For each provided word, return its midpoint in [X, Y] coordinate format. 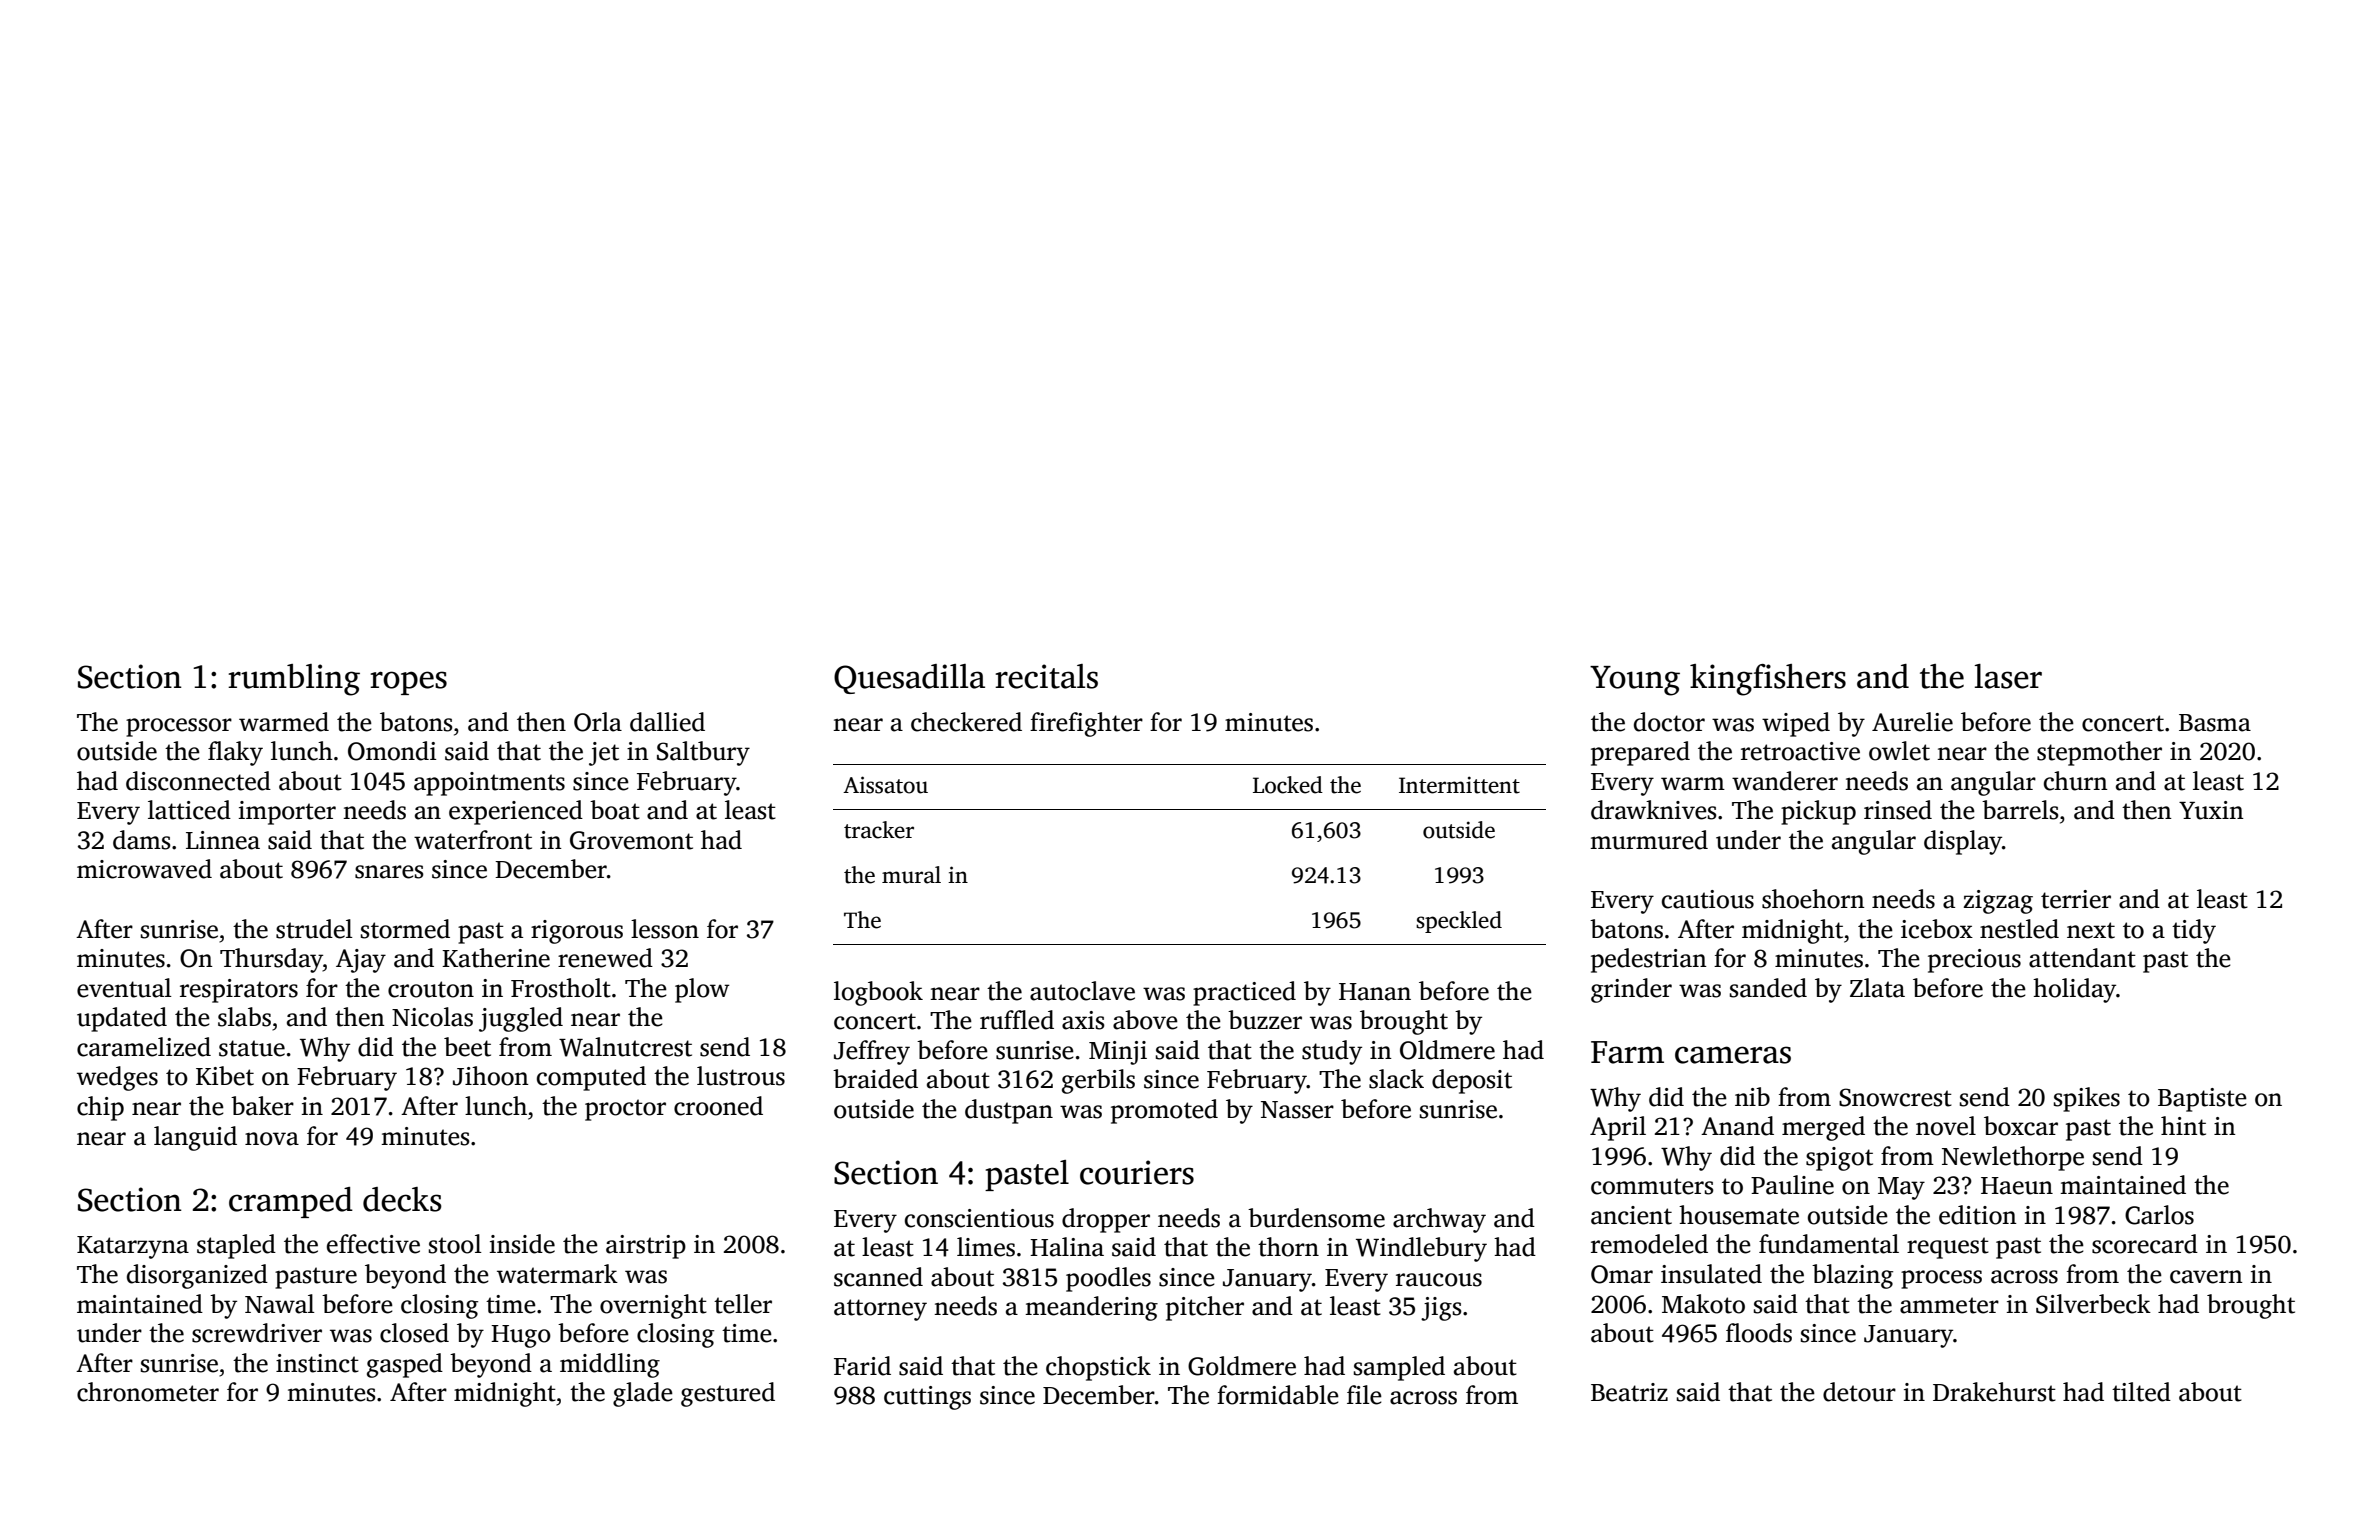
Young [1635, 681]
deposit [1472, 1081]
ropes [408, 683]
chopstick [1098, 1368]
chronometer [148, 1392]
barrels [2020, 810]
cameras [1733, 1055]
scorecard [2145, 1244]
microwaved [144, 869]
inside [522, 1244]
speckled [1459, 922]
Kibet [225, 1076]
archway [1439, 1220]
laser [2008, 676]
